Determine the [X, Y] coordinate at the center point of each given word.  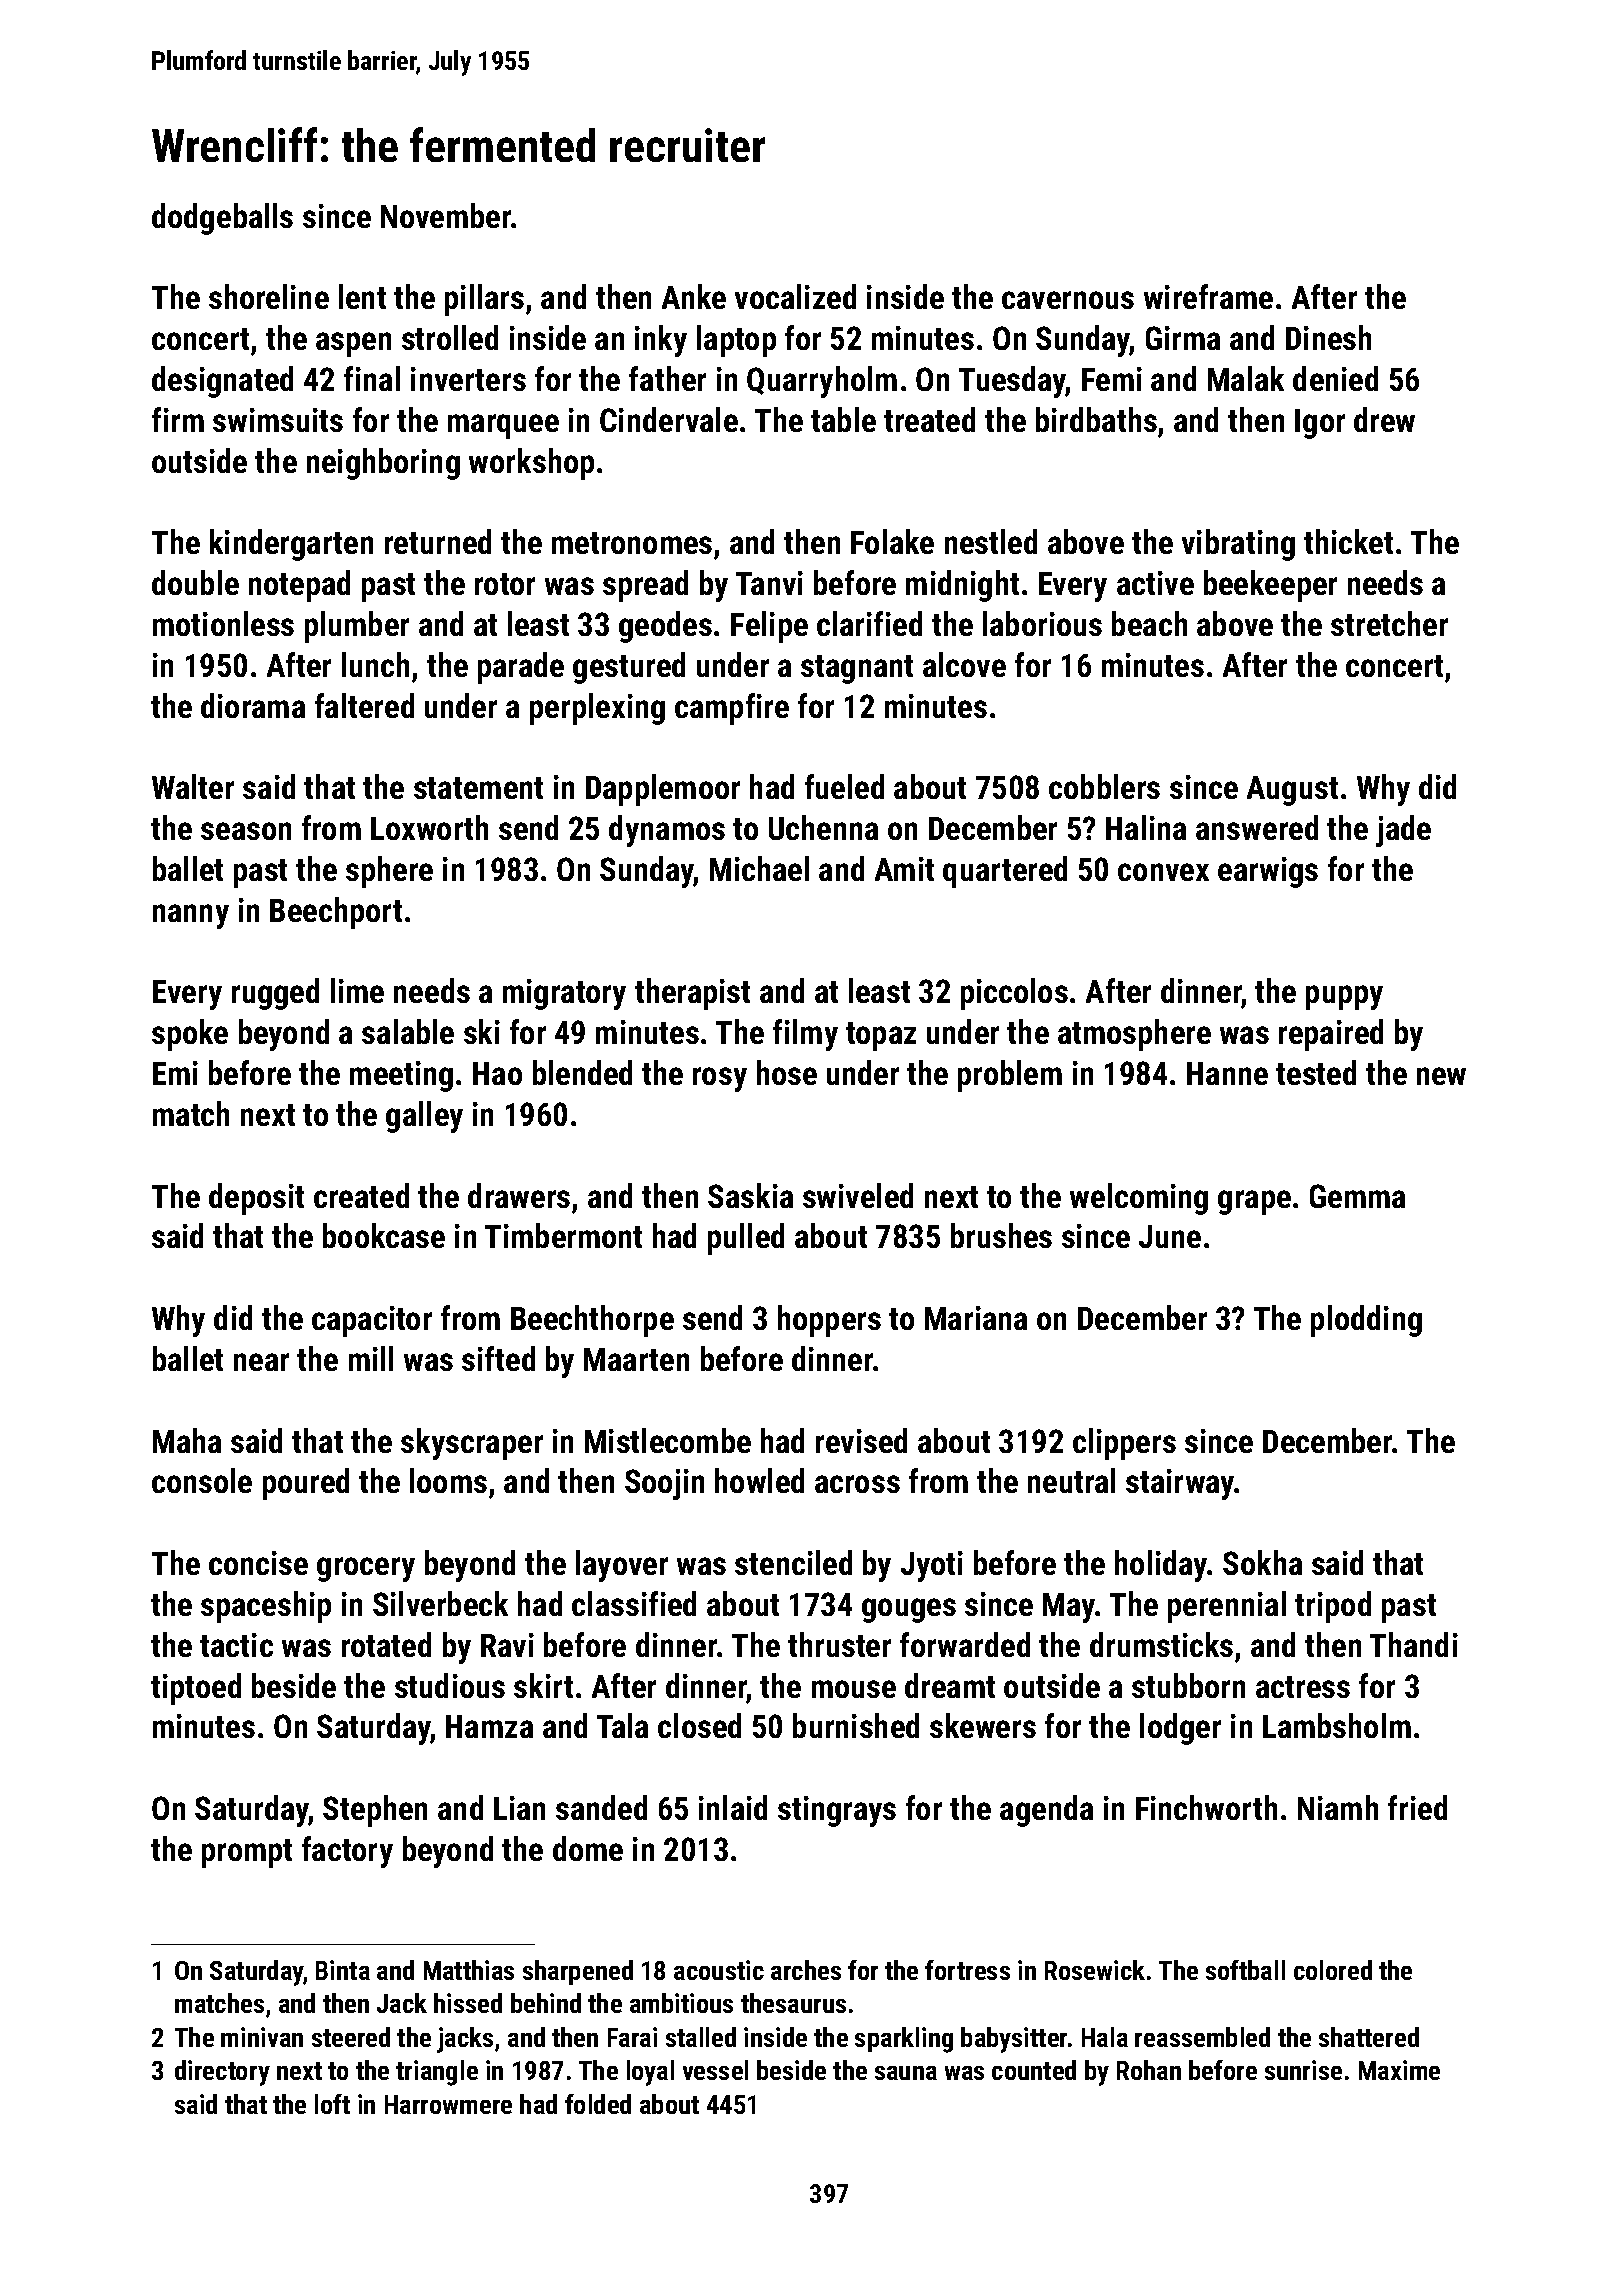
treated [929, 419]
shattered [1369, 2037]
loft [332, 2104]
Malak [1246, 378]
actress [1303, 1687]
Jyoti [932, 1566]
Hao [497, 1073]
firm [178, 419]
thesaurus [793, 2003]
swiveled [858, 1195]
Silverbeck [440, 1603]
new [1441, 1076]
